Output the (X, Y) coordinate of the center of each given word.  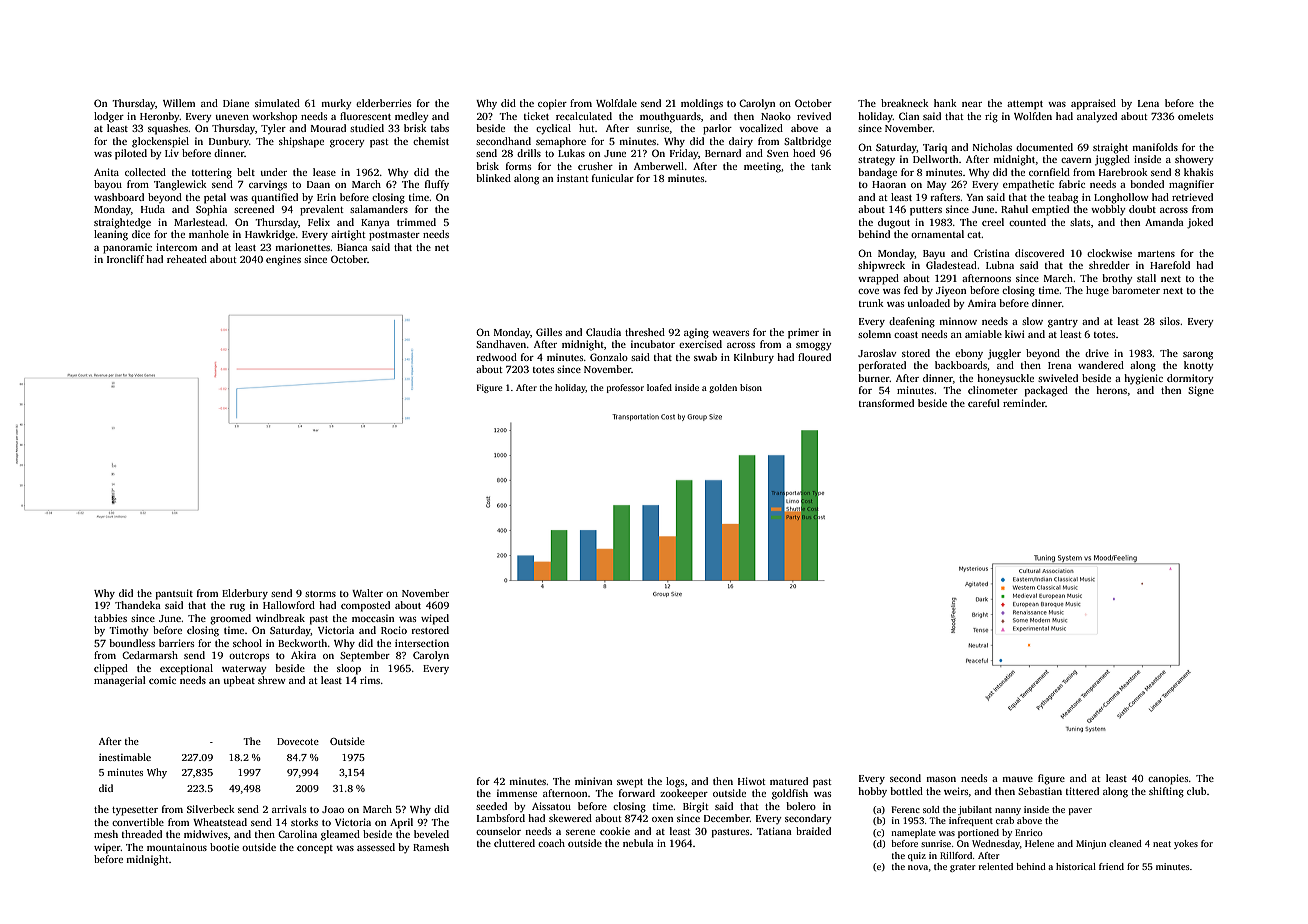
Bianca (352, 247)
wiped (435, 619)
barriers (176, 643)
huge (1097, 291)
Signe (1201, 391)
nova (918, 867)
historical (1076, 866)
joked (1200, 223)
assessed (376, 847)
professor (625, 388)
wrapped (878, 279)
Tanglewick (180, 185)
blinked (493, 178)
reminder (1024, 403)
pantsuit (174, 594)
